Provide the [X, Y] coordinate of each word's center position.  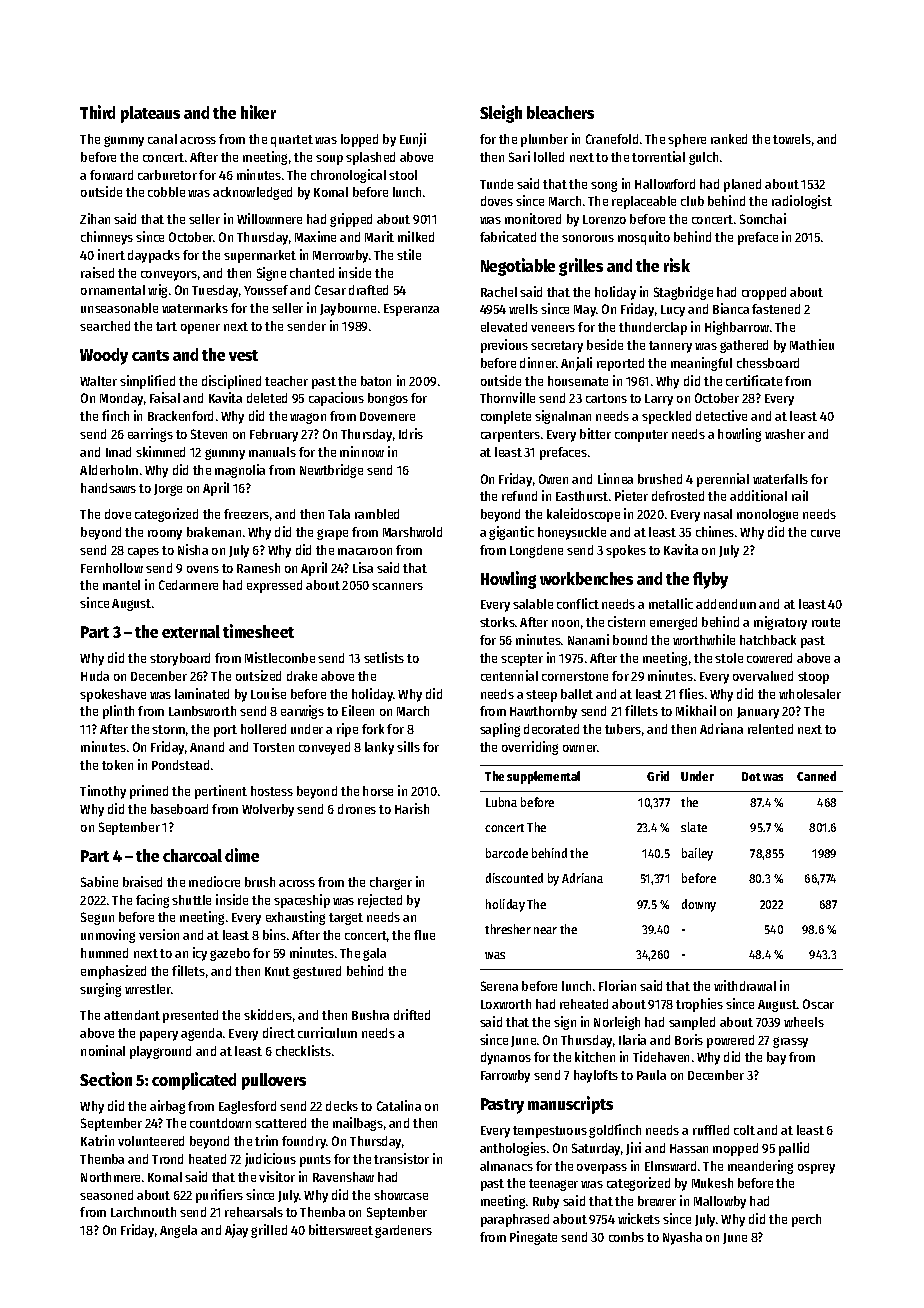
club [692, 201]
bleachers [560, 112]
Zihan [95, 218]
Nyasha [682, 1238]
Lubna [501, 802]
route [826, 622]
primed [149, 792]
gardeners [403, 1231]
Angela [178, 1231]
